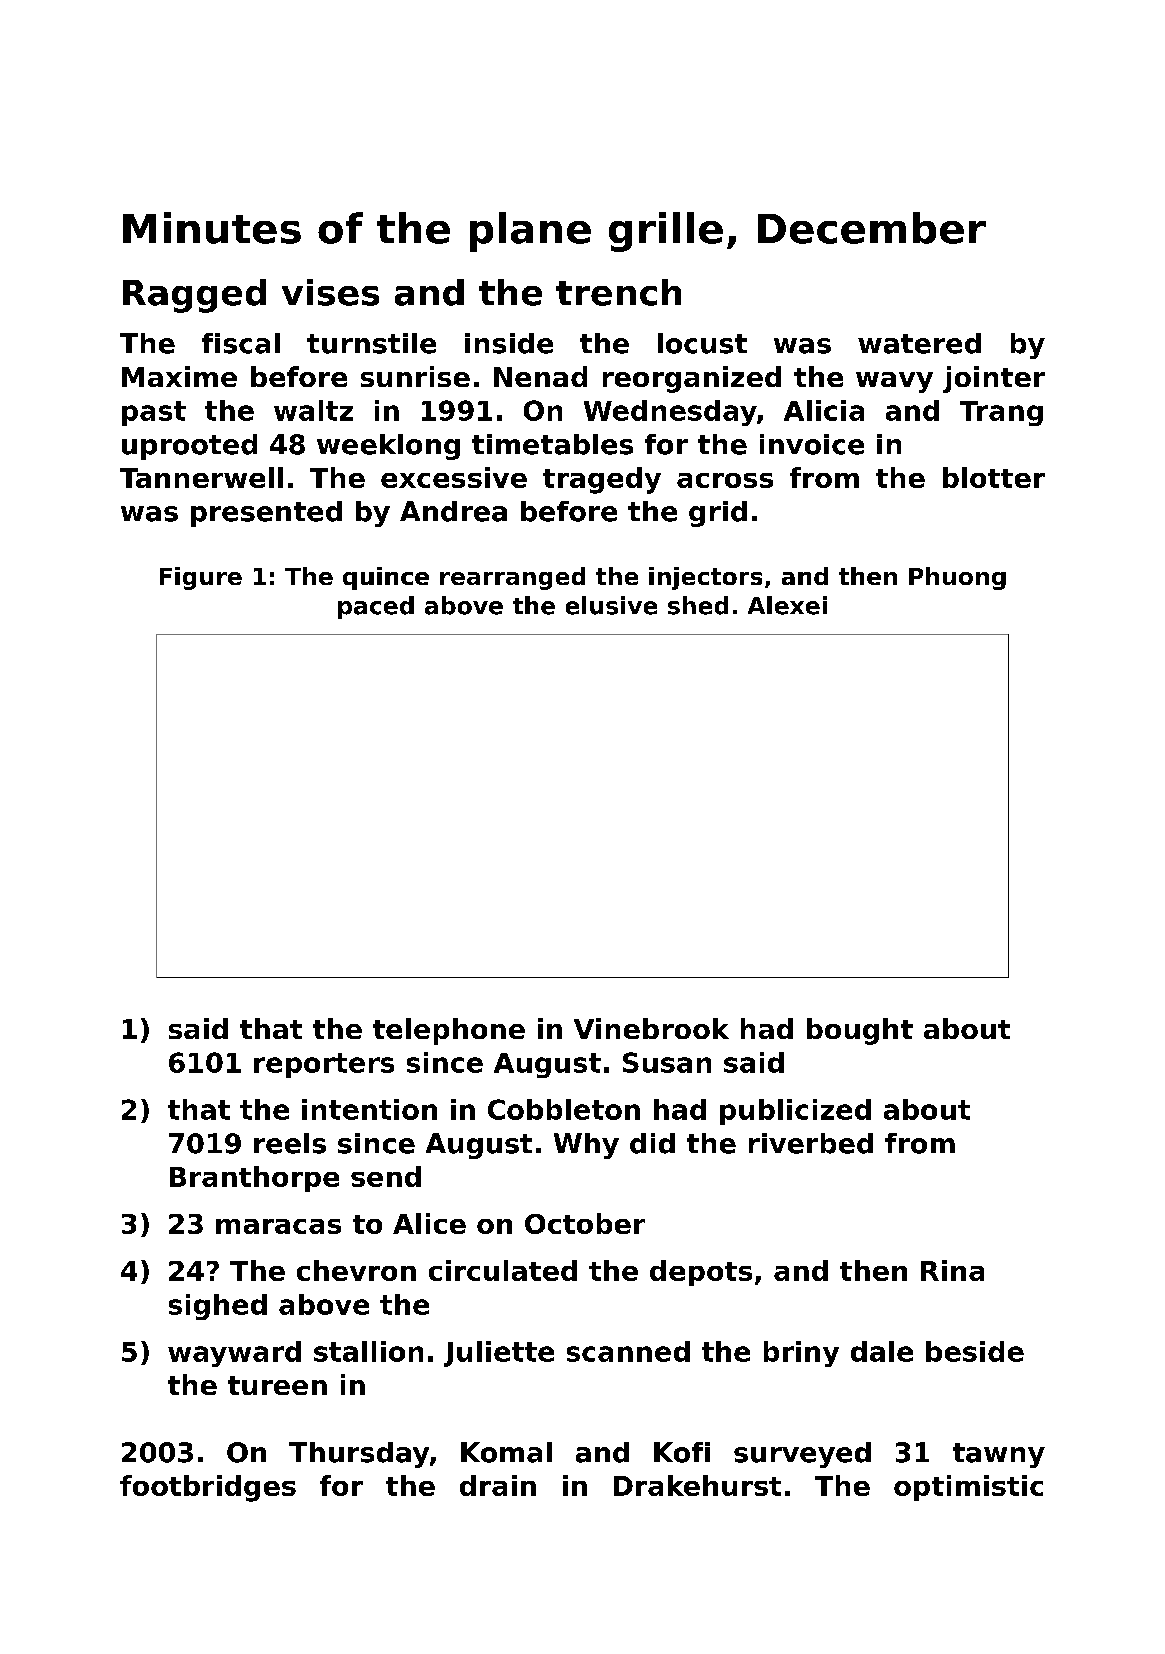  Describe the element at coordinates (787, 605) in the screenshot. I see `Alexei` at that location.
